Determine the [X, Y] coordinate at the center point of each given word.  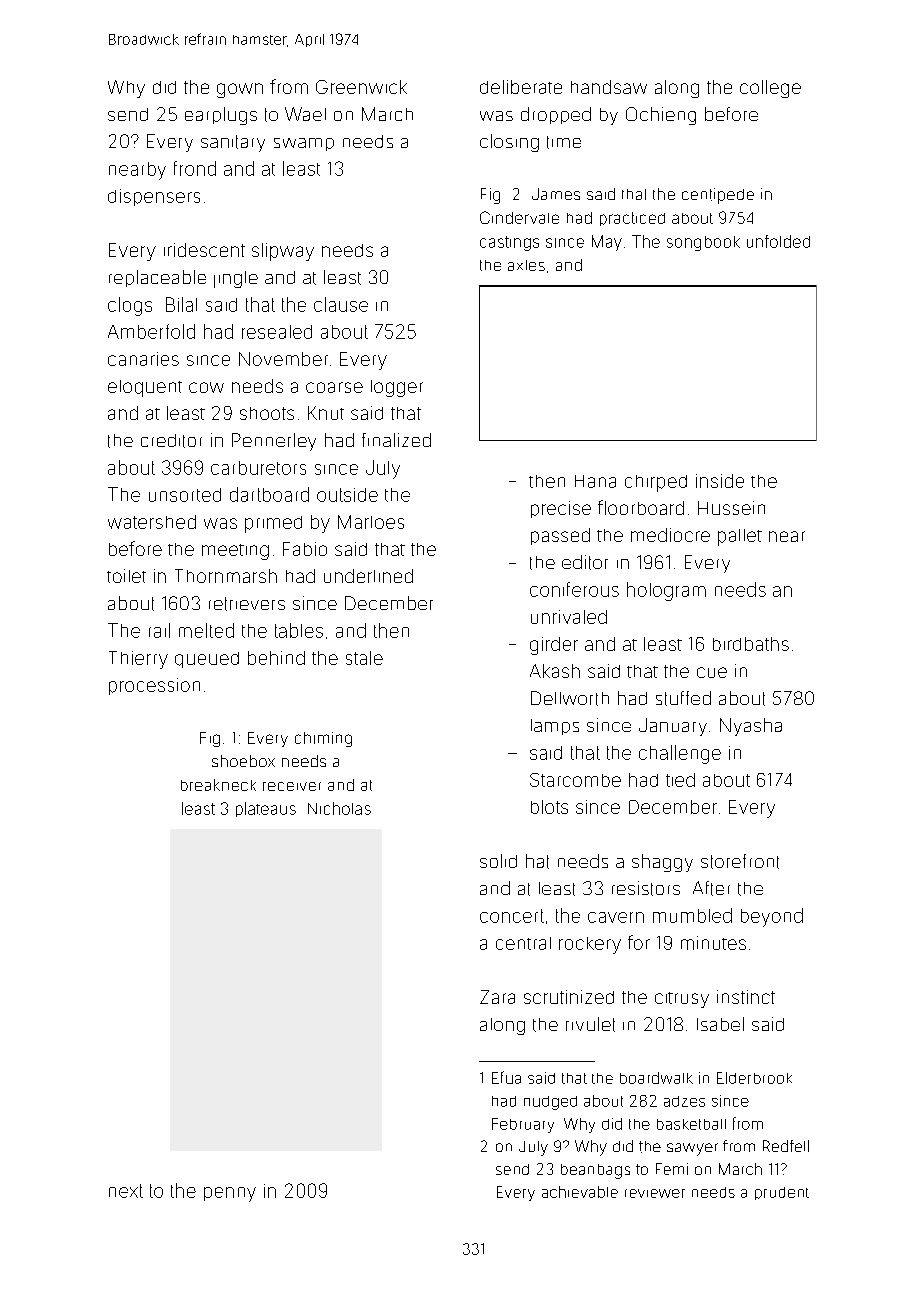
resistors [646, 888]
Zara [497, 997]
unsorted [185, 495]
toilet [126, 576]
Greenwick [361, 87]
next [126, 1191]
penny [230, 1194]
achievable [580, 1192]
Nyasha [751, 727]
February [523, 1125]
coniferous [574, 589]
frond [195, 168]
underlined [368, 576]
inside [720, 481]
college [770, 89]
